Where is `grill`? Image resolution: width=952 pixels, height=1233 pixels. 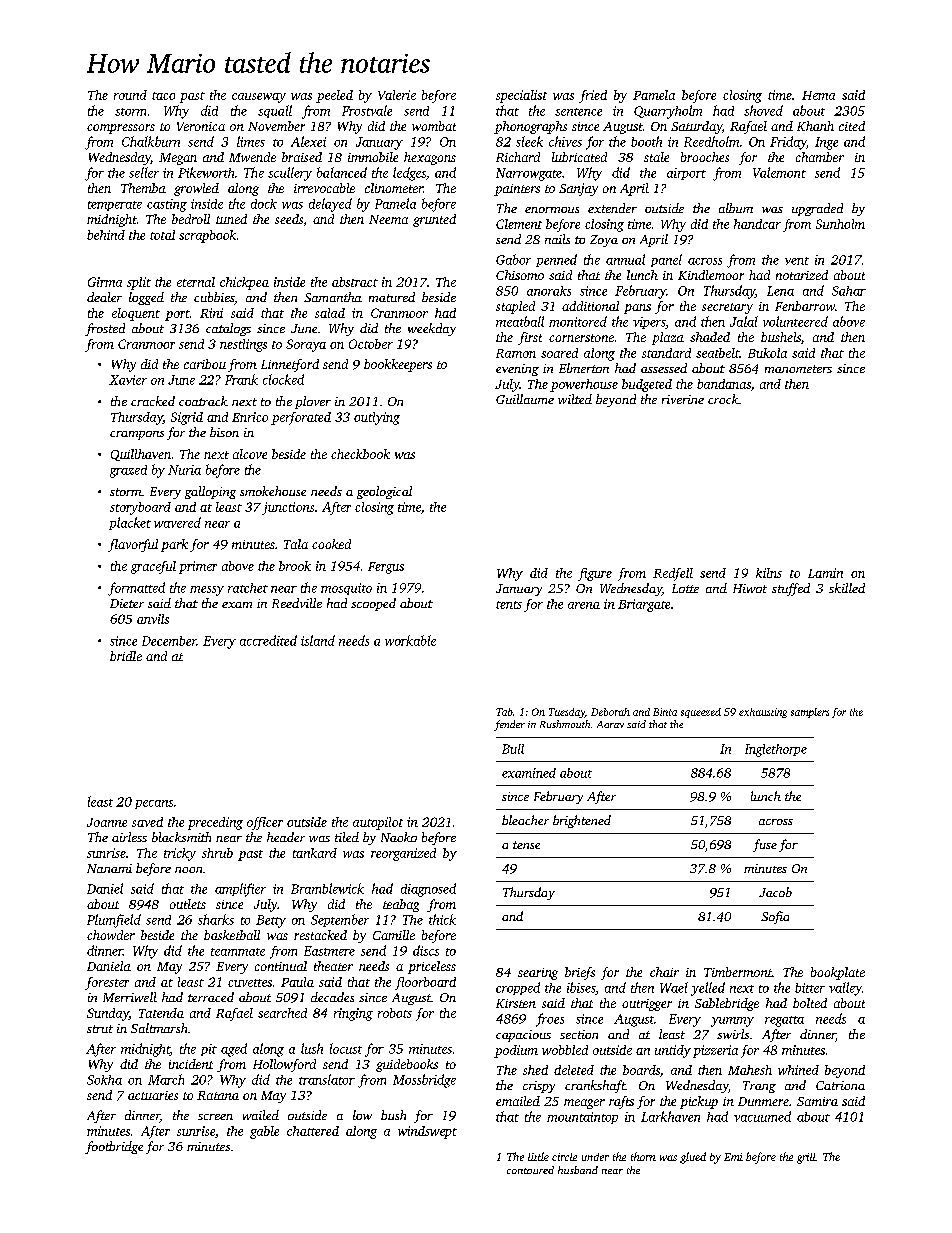
grill is located at coordinates (806, 1158).
